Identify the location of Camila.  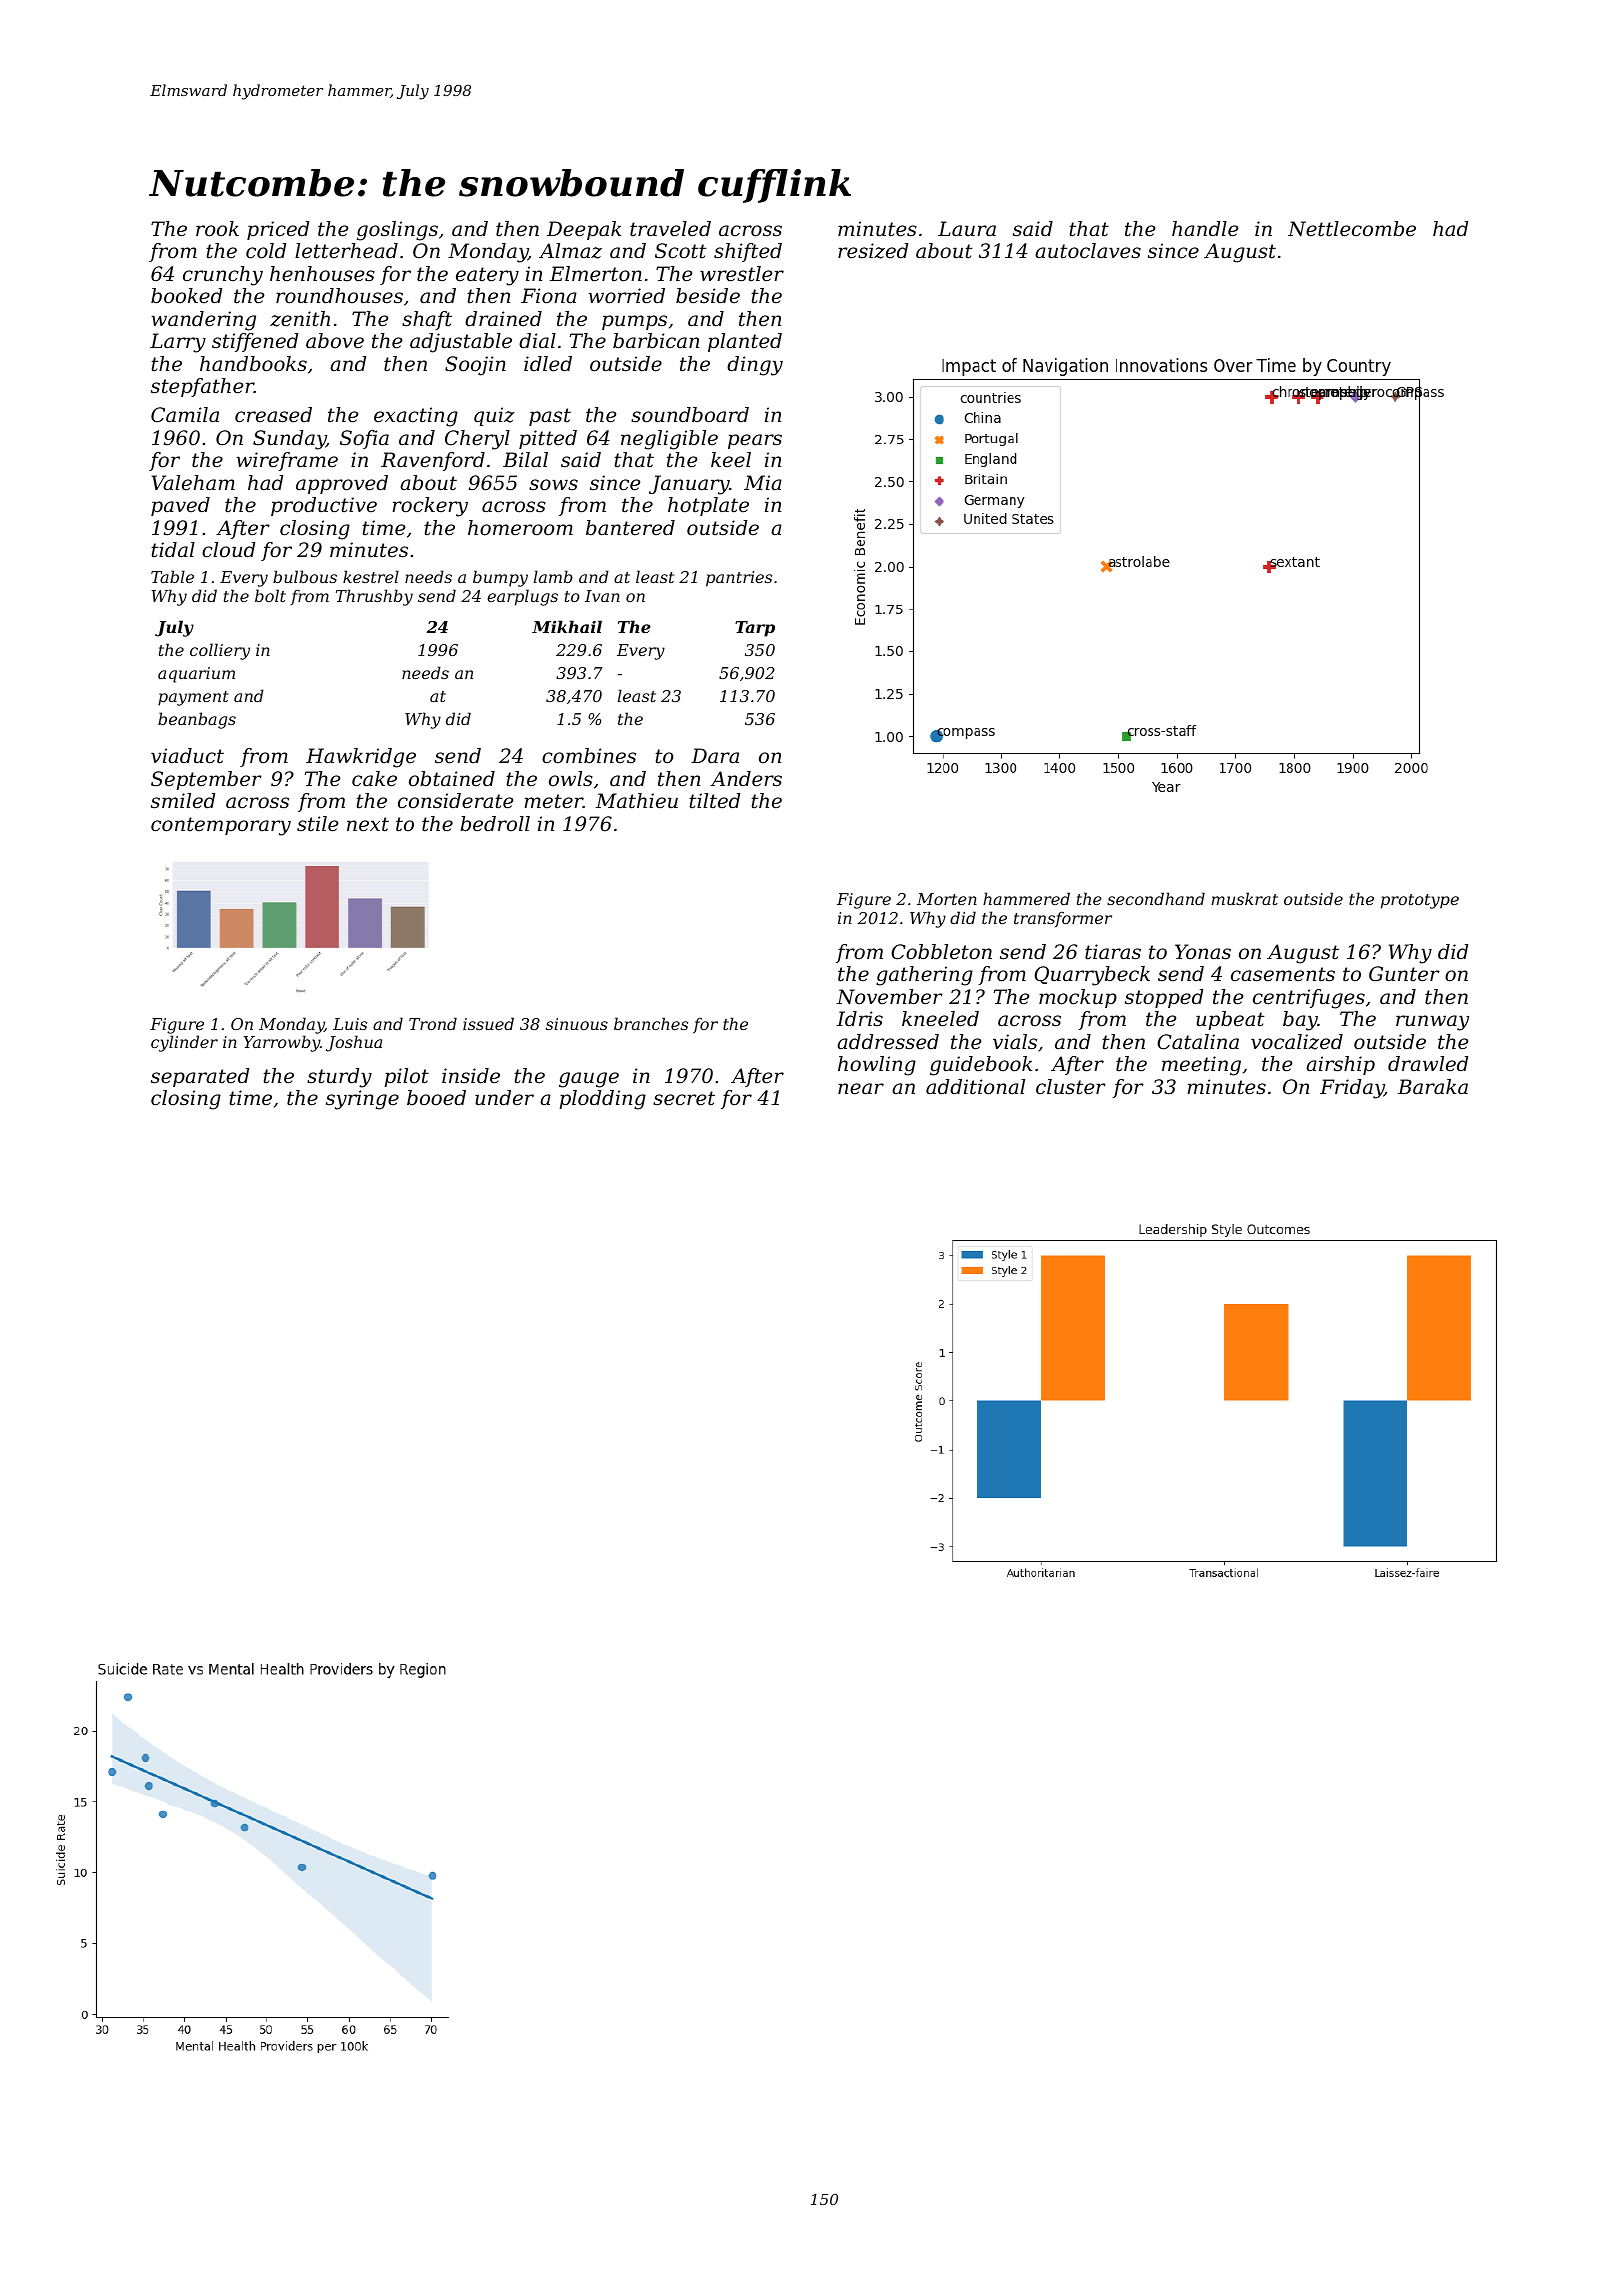
(185, 415).
